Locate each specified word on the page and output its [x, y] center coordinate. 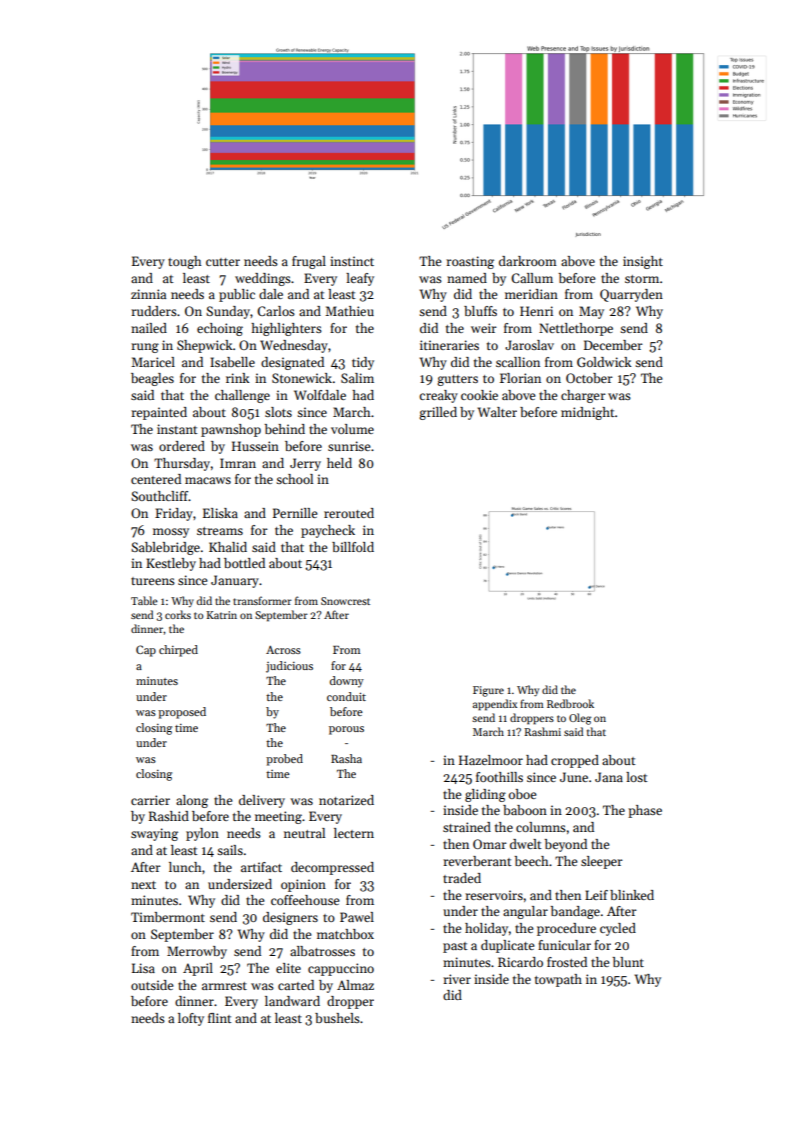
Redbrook [570, 703]
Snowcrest [345, 601]
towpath [558, 980]
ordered [182, 446]
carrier [150, 800]
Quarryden [631, 295]
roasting [470, 262]
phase [645, 811]
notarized [346, 800]
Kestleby [171, 564]
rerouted [349, 513]
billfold [353, 547]
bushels [337, 1018]
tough [185, 262]
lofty [191, 1019]
